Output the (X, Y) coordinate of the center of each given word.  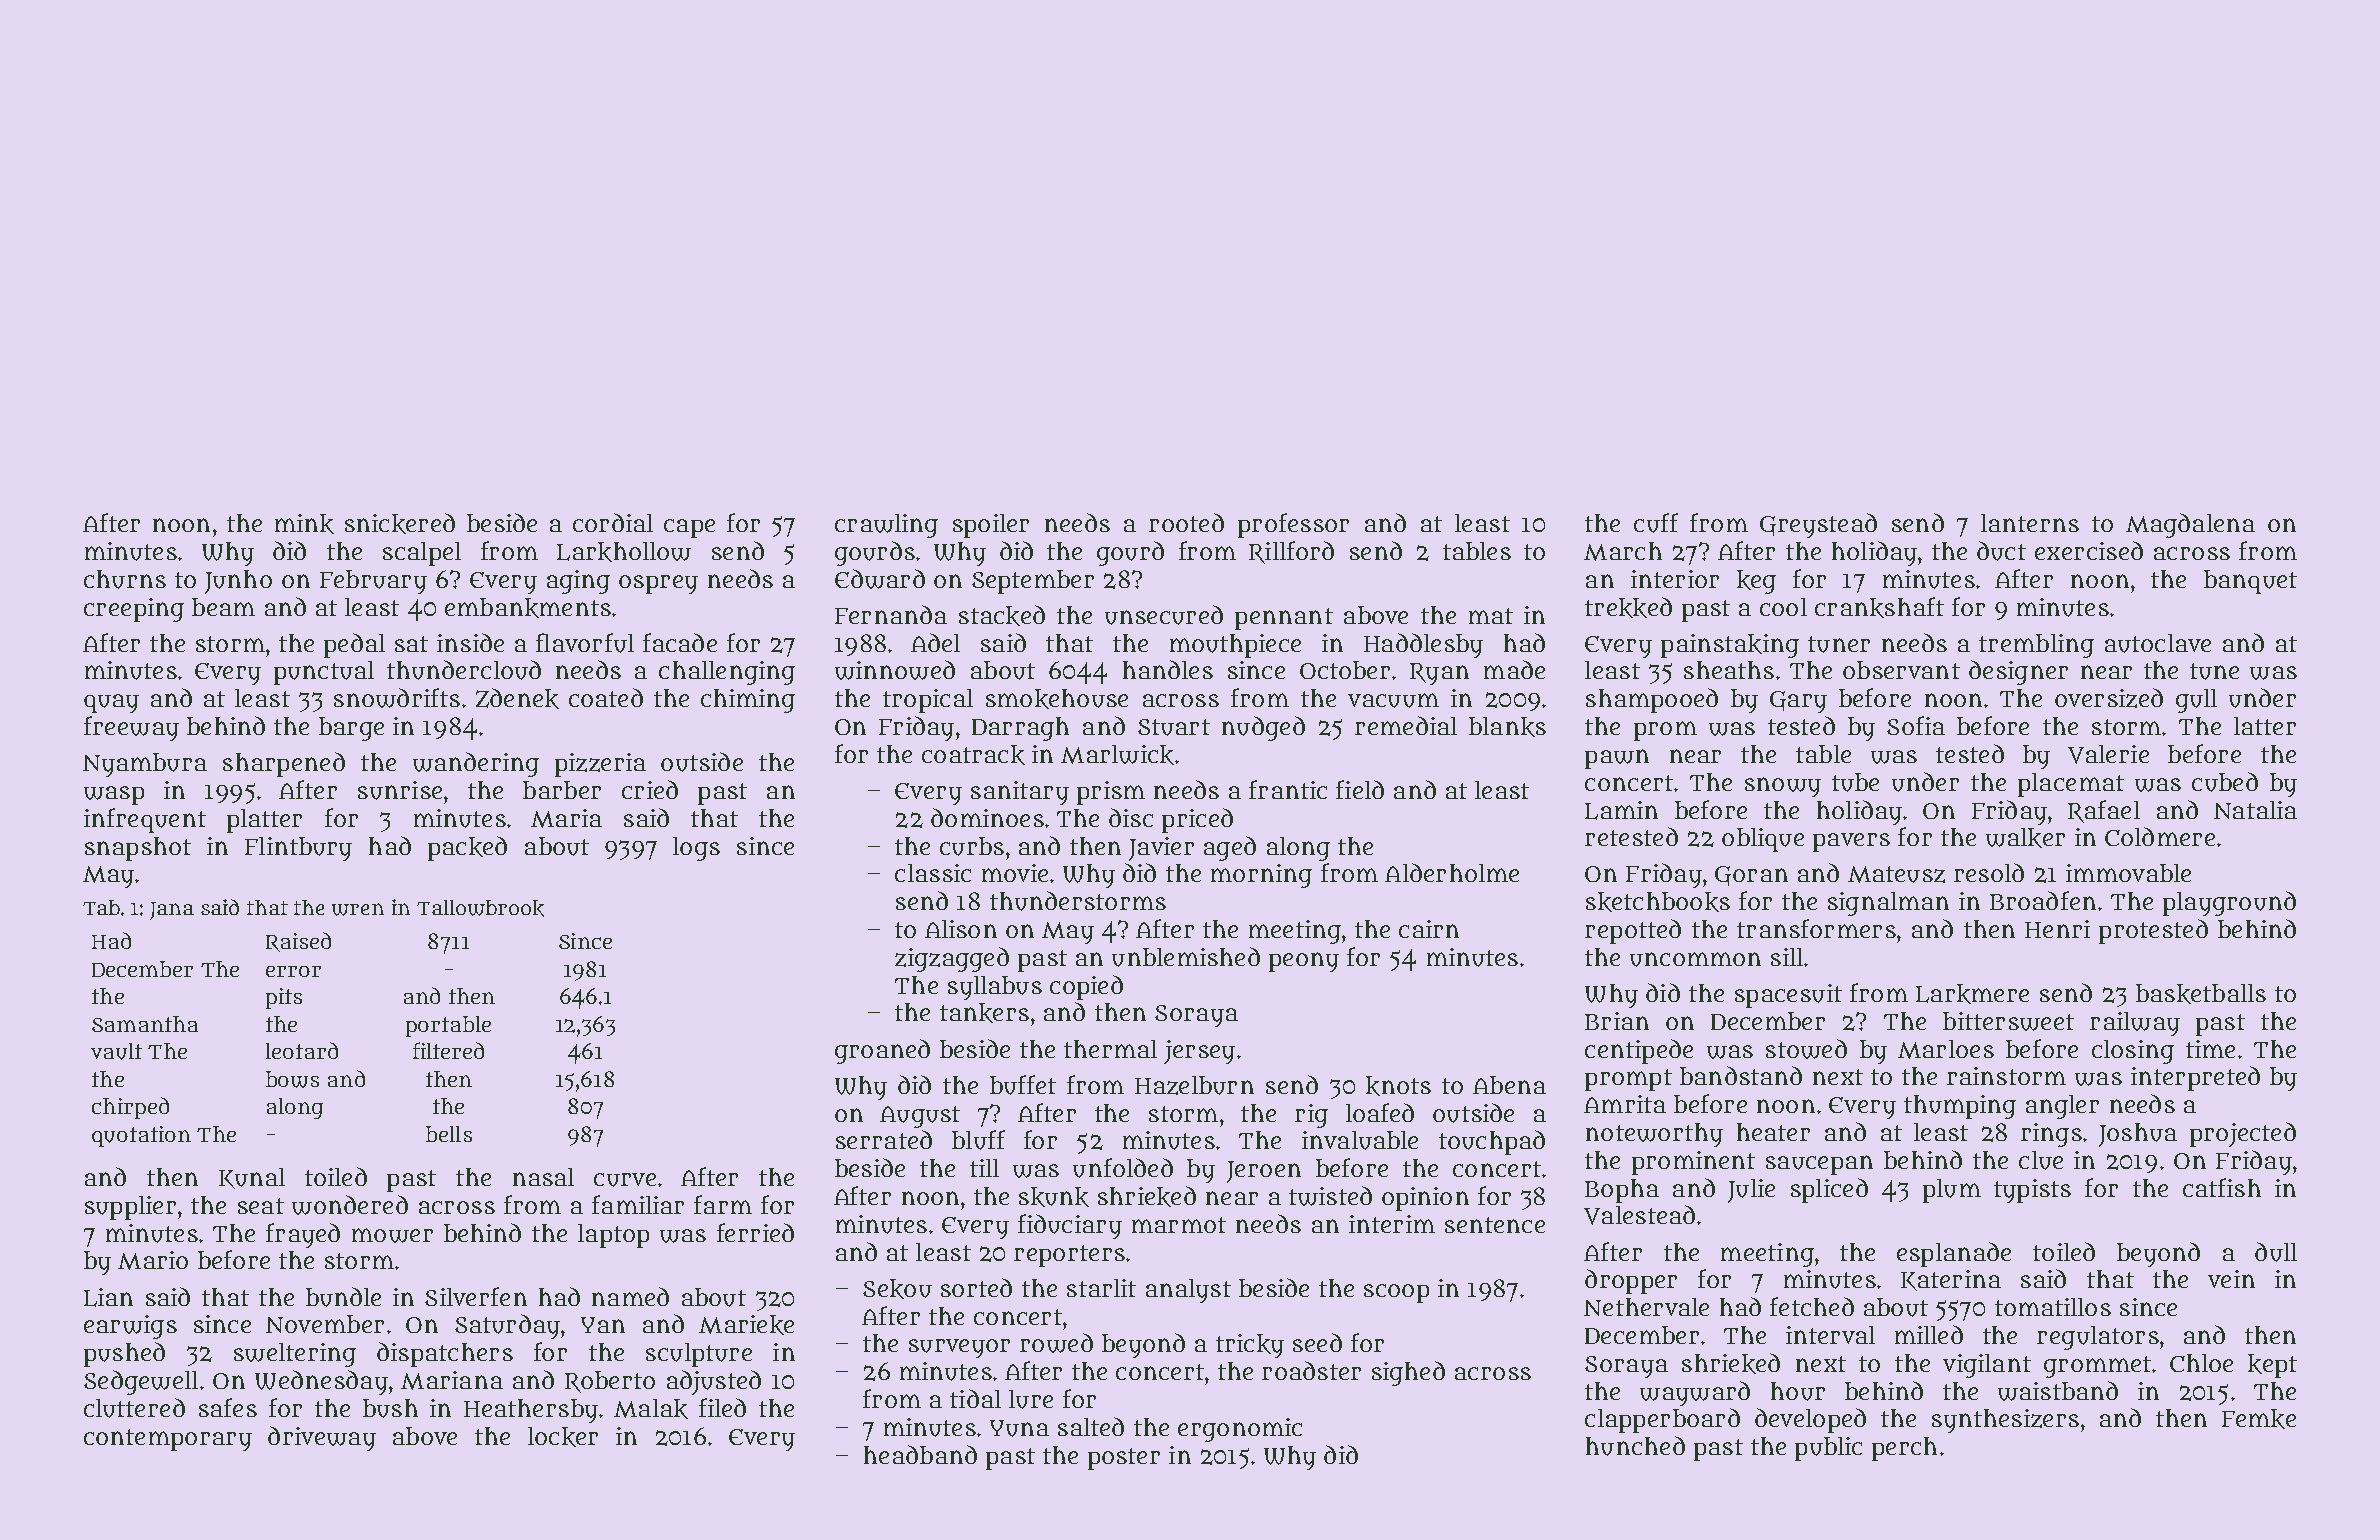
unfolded (1123, 1168)
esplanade (1954, 1254)
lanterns (2030, 523)
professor (1293, 525)
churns (125, 579)
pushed (124, 1354)
